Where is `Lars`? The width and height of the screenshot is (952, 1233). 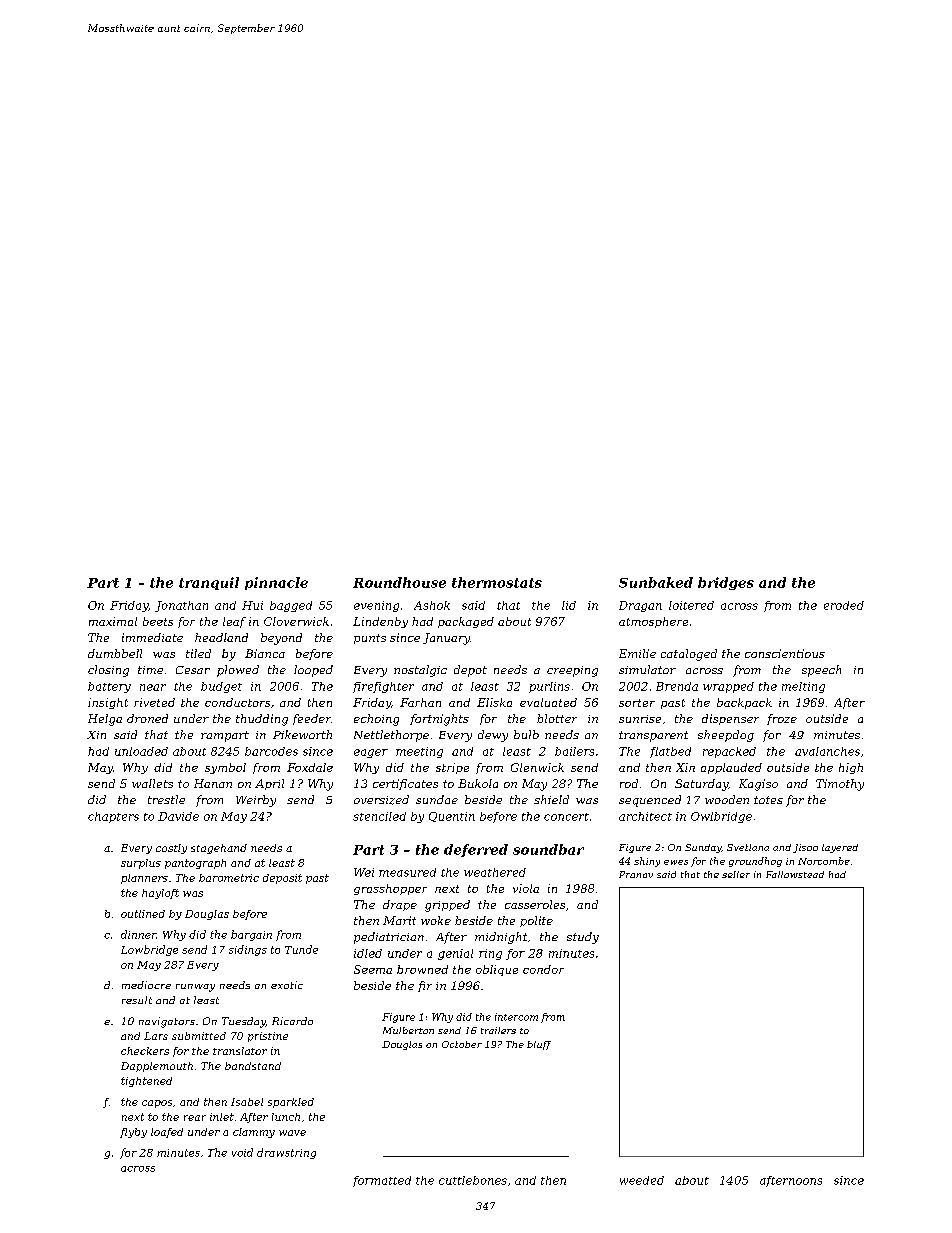 Lars is located at coordinates (156, 1036).
